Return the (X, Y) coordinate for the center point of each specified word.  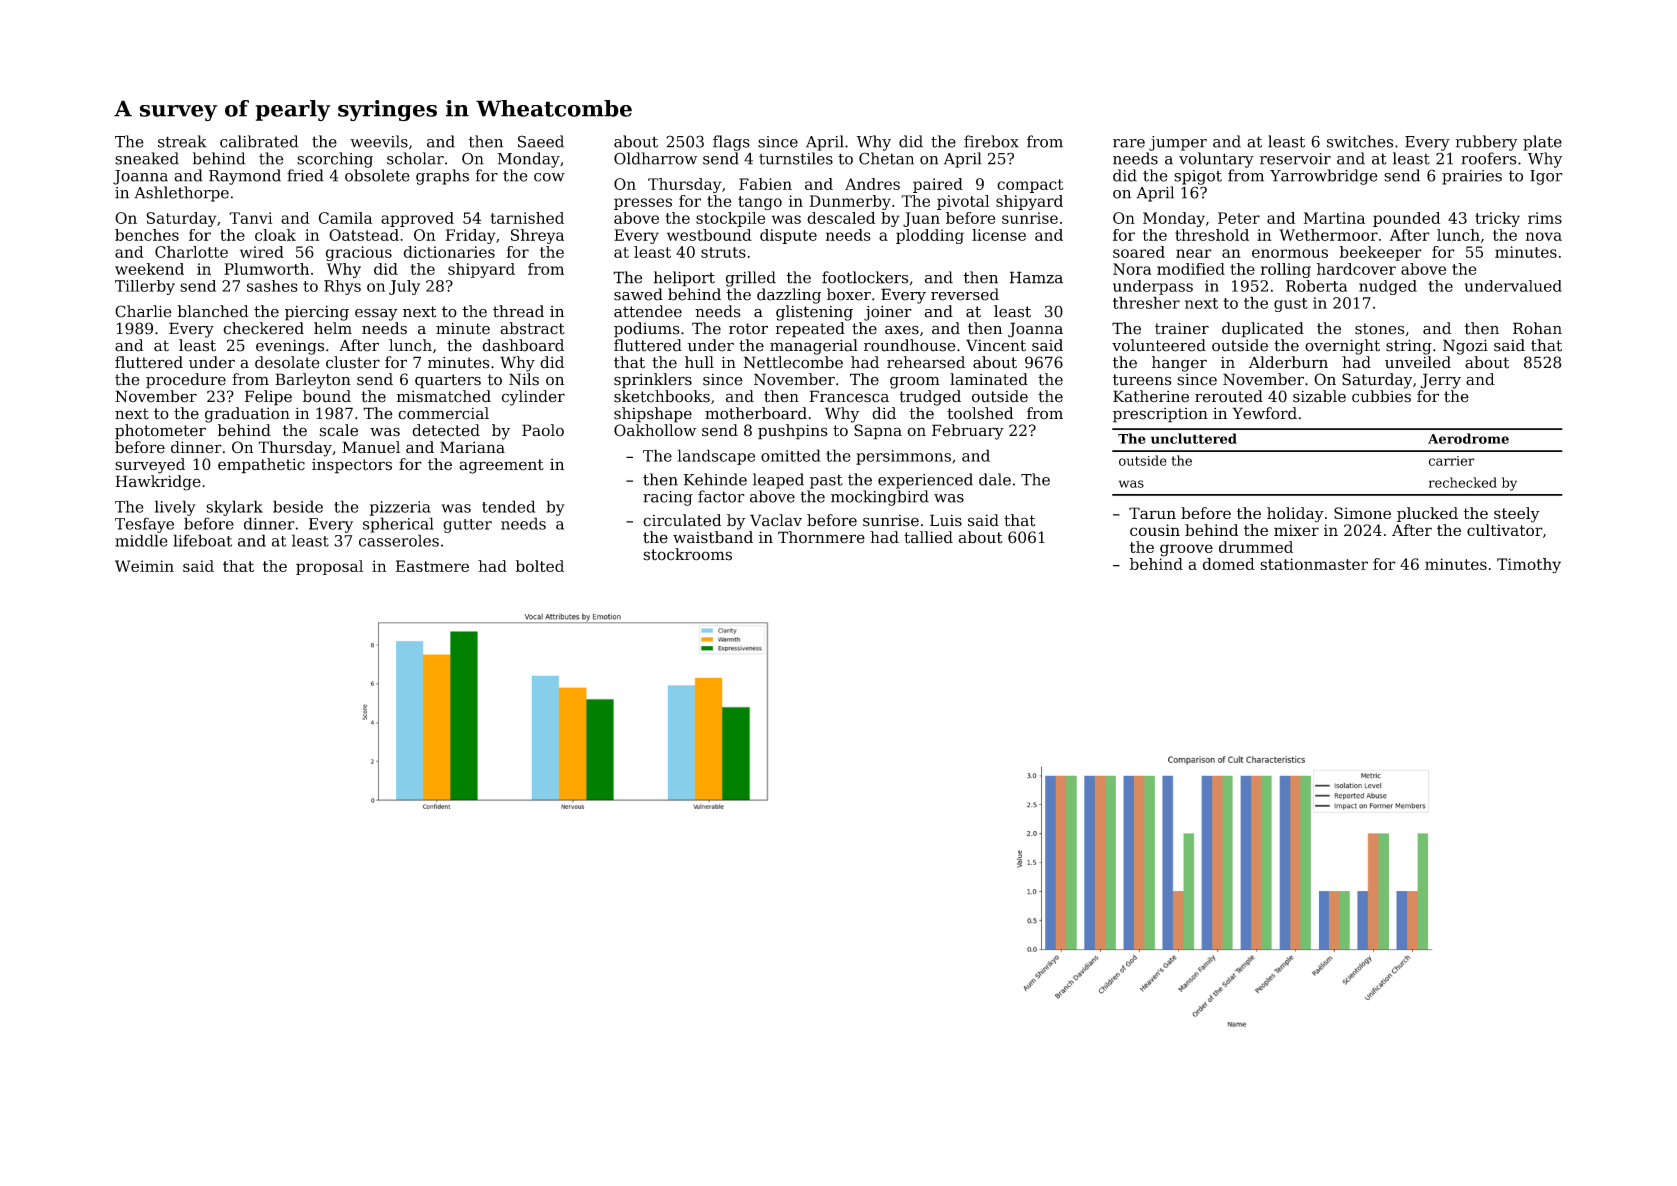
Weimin (144, 566)
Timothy (1529, 566)
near (1194, 253)
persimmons (903, 457)
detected (446, 430)
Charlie (143, 311)
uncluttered (1194, 438)
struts (723, 252)
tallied (928, 537)
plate (1542, 143)
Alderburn (1288, 362)
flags (731, 143)
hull (699, 362)
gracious (358, 253)
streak (182, 141)
